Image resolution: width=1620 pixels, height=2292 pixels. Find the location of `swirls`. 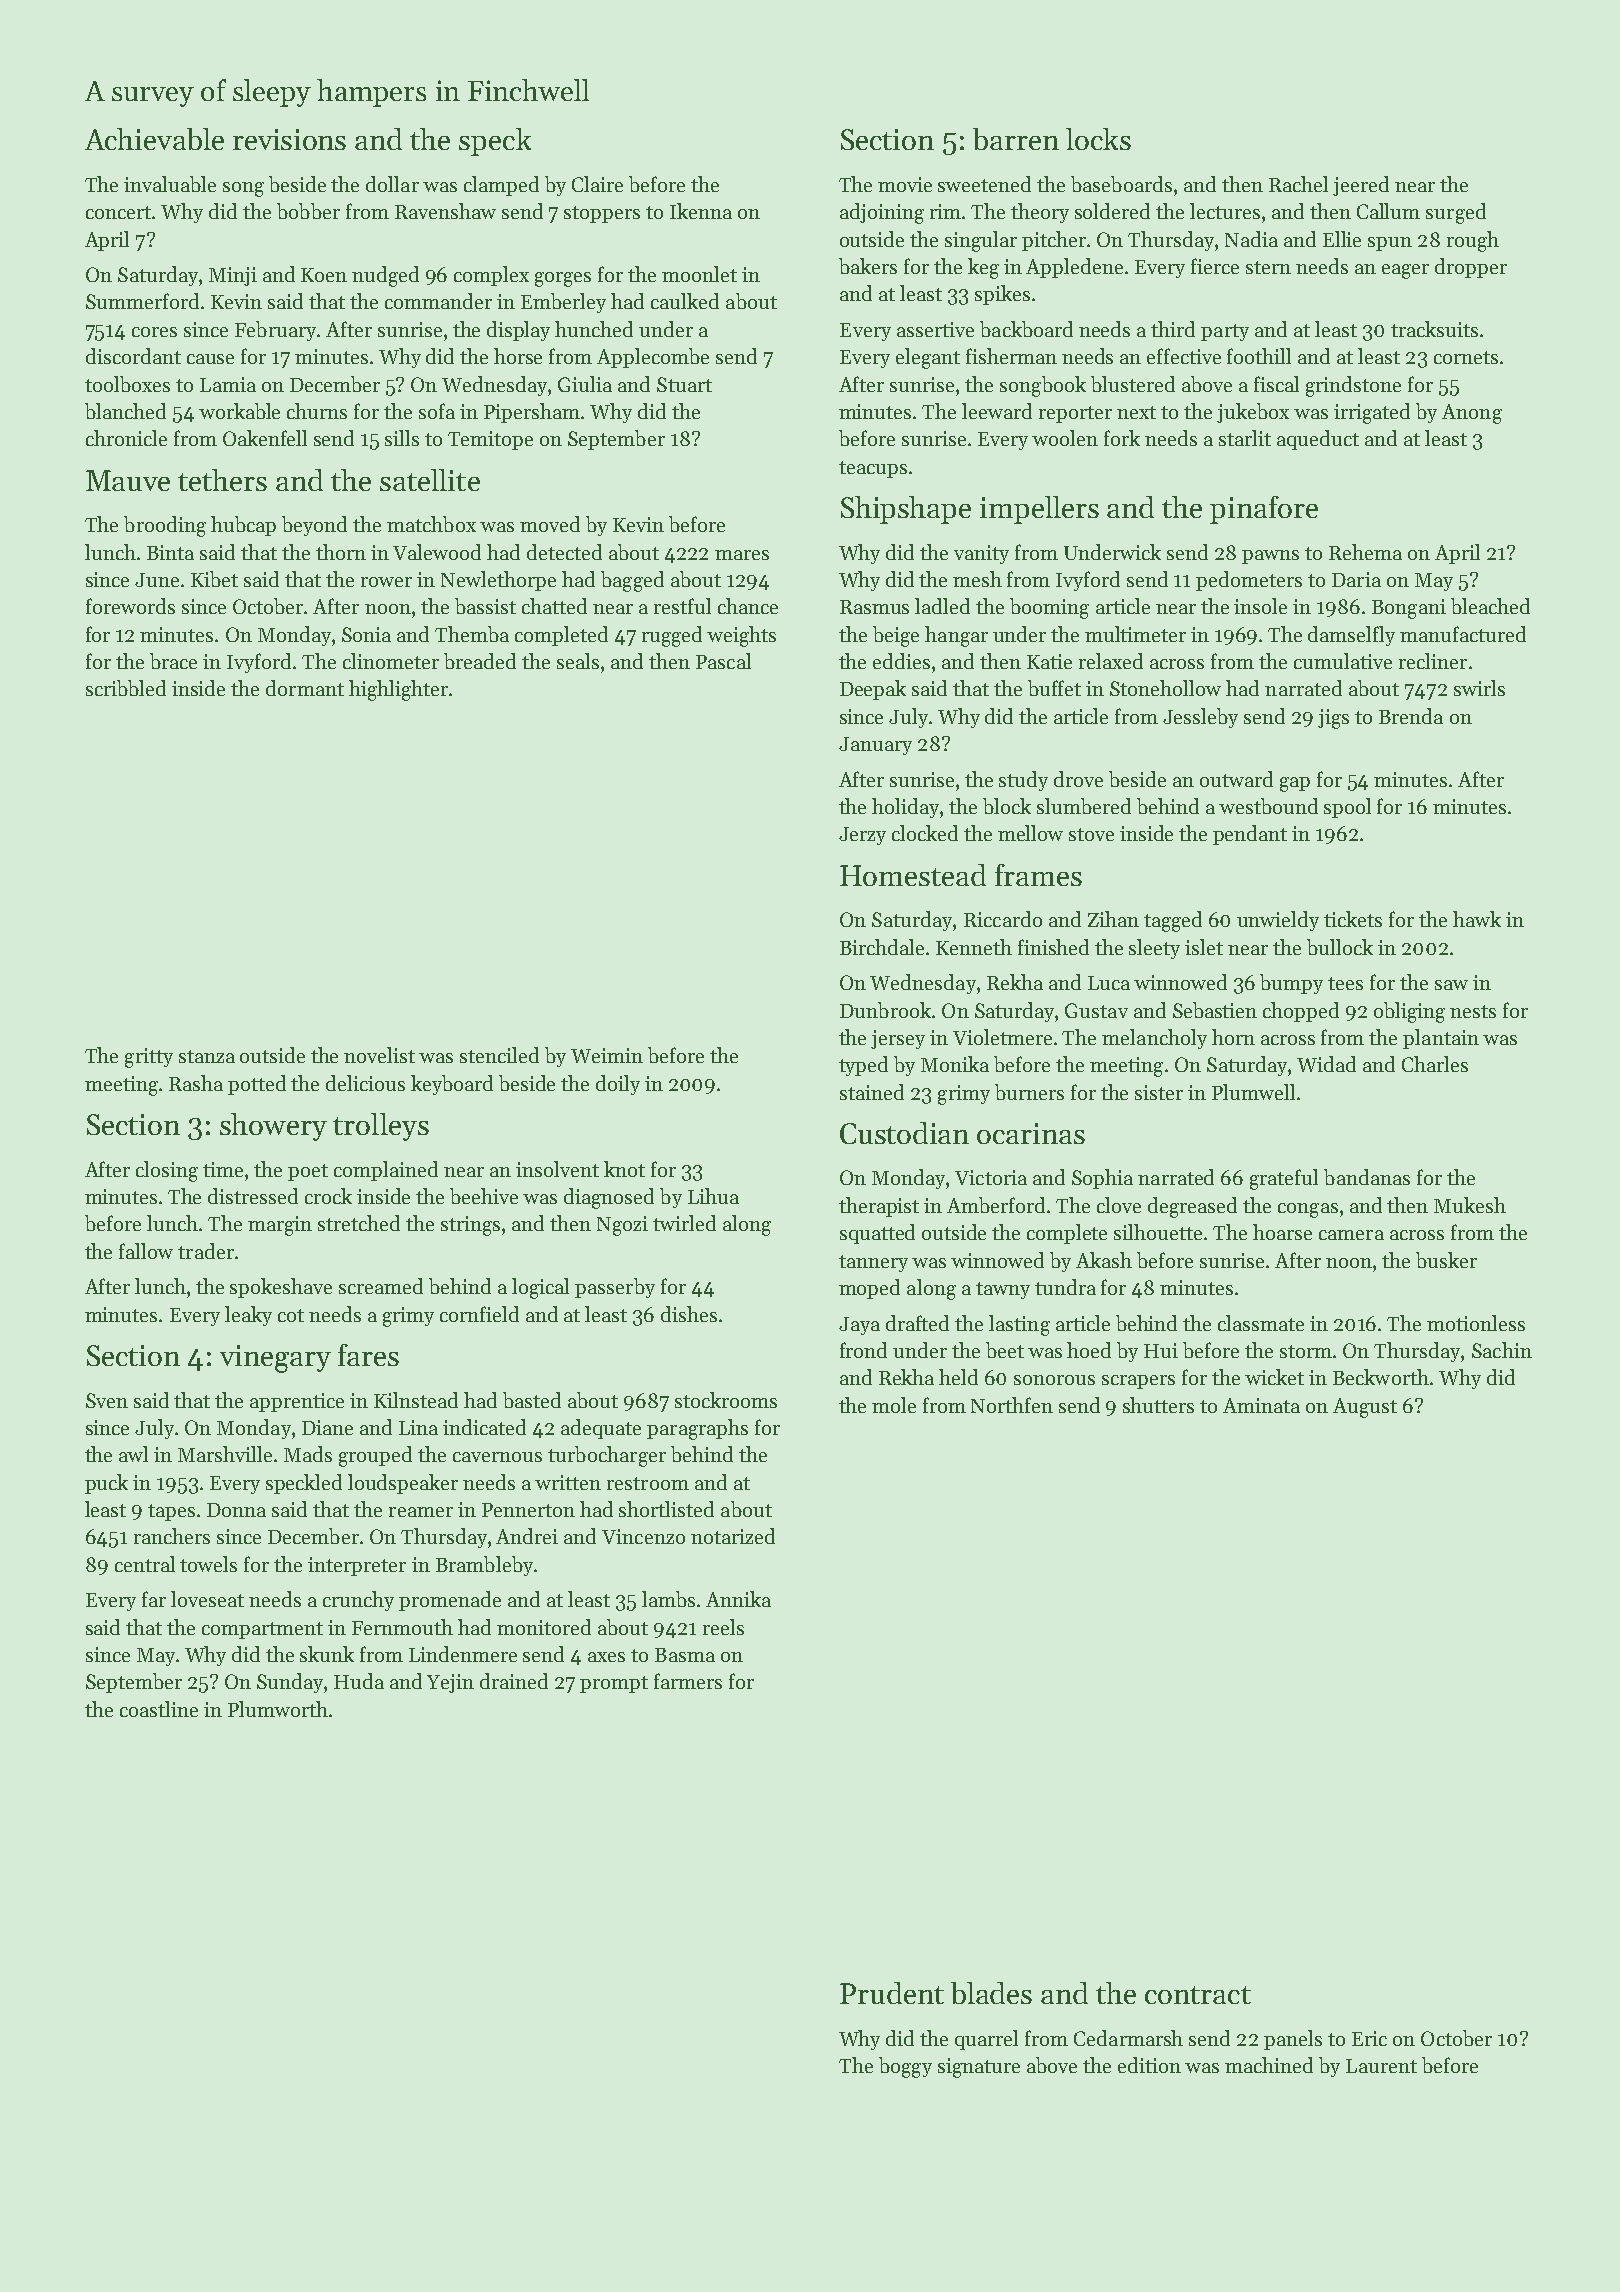

swirls is located at coordinates (1479, 688).
